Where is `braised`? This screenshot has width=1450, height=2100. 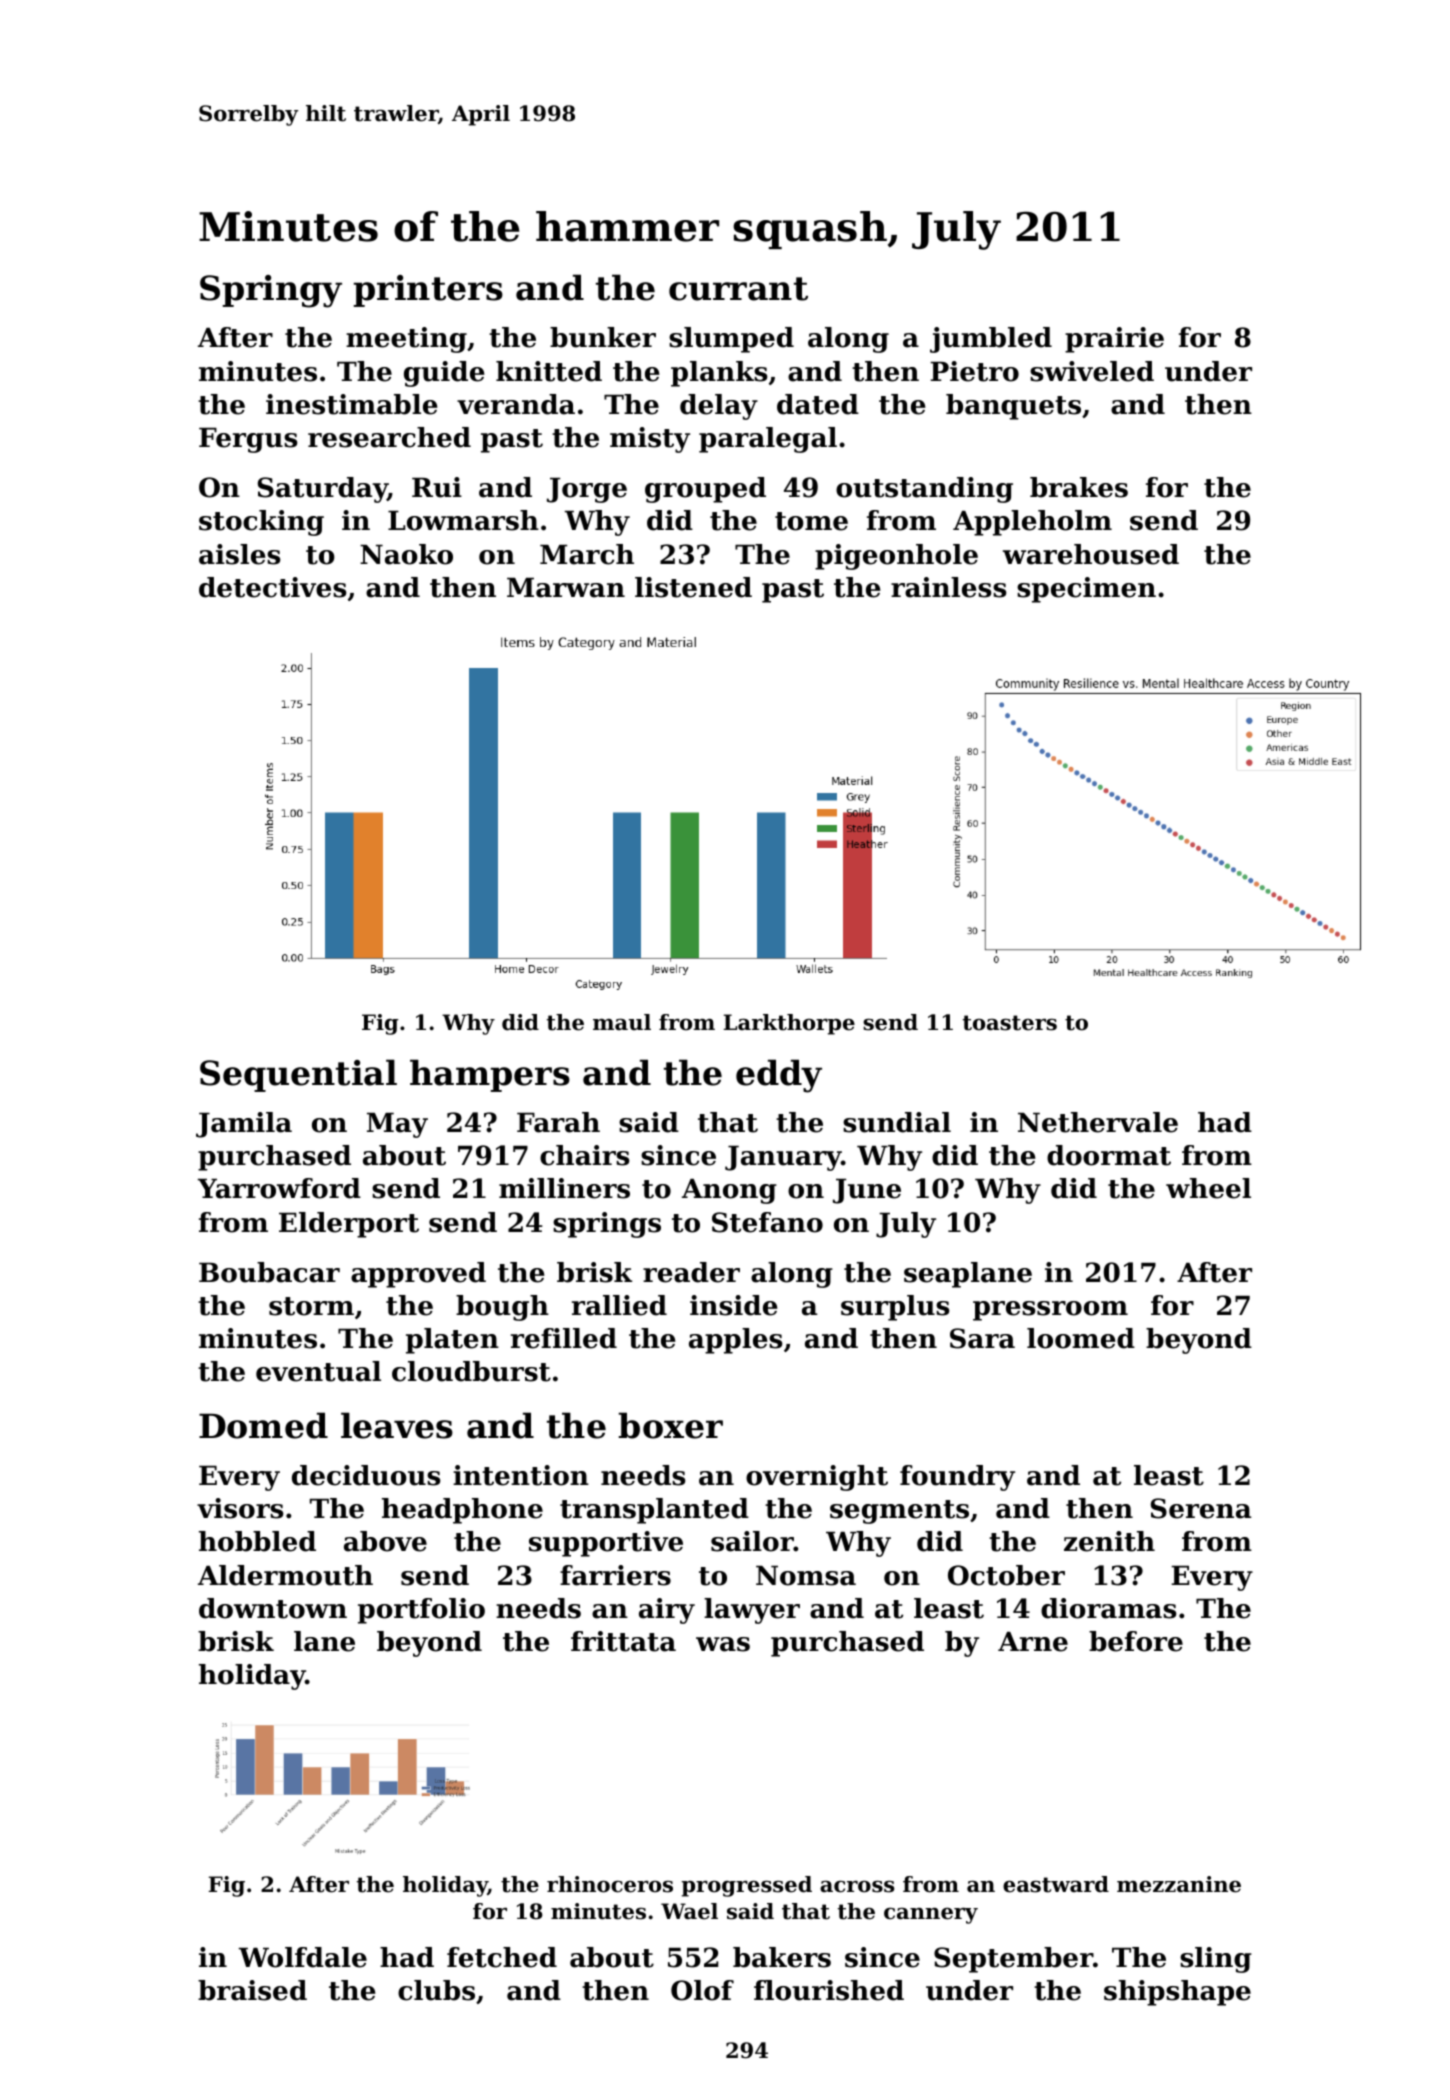 braised is located at coordinates (252, 1990).
